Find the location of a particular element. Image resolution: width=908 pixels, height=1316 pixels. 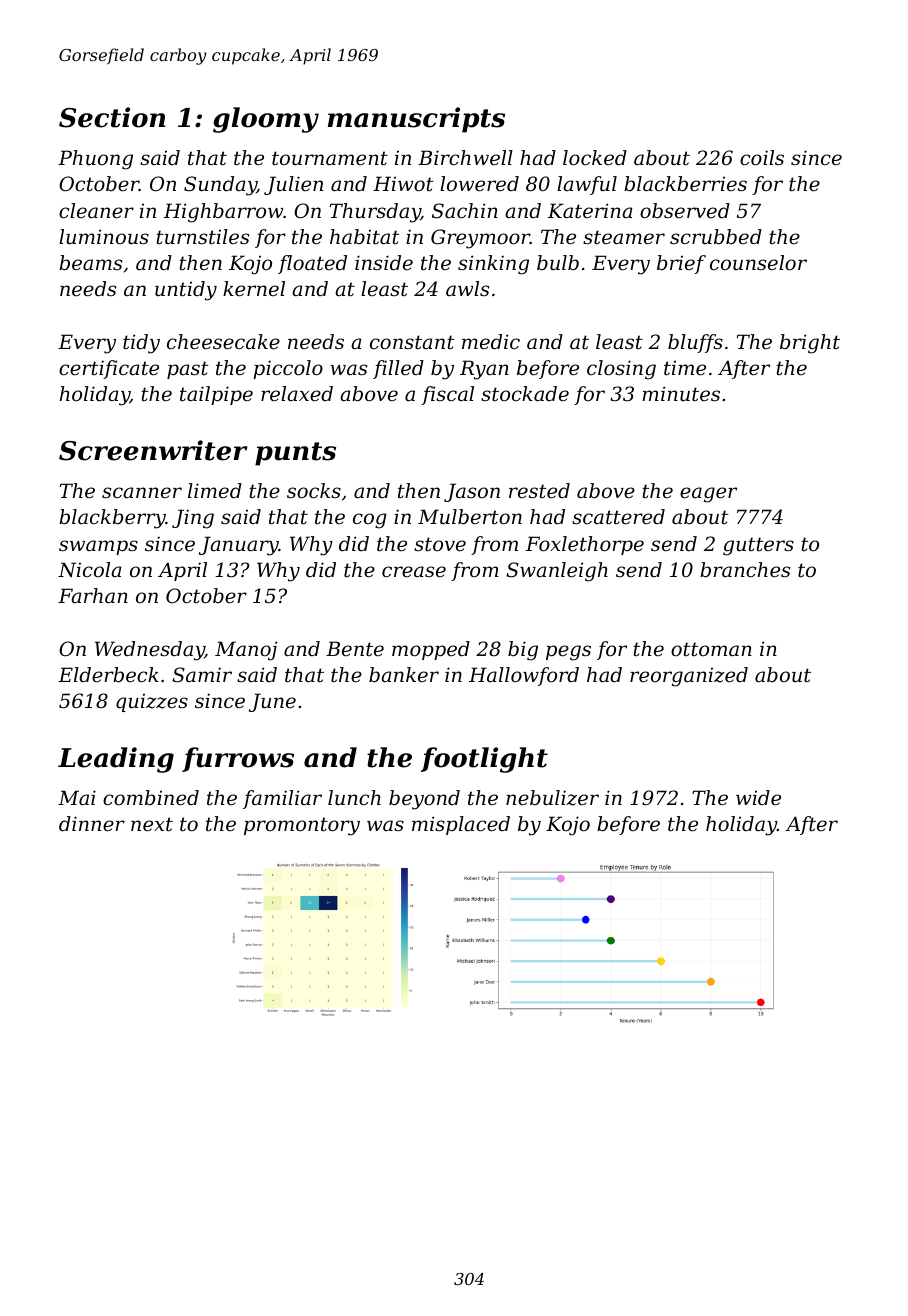

footlight is located at coordinates (484, 760).
